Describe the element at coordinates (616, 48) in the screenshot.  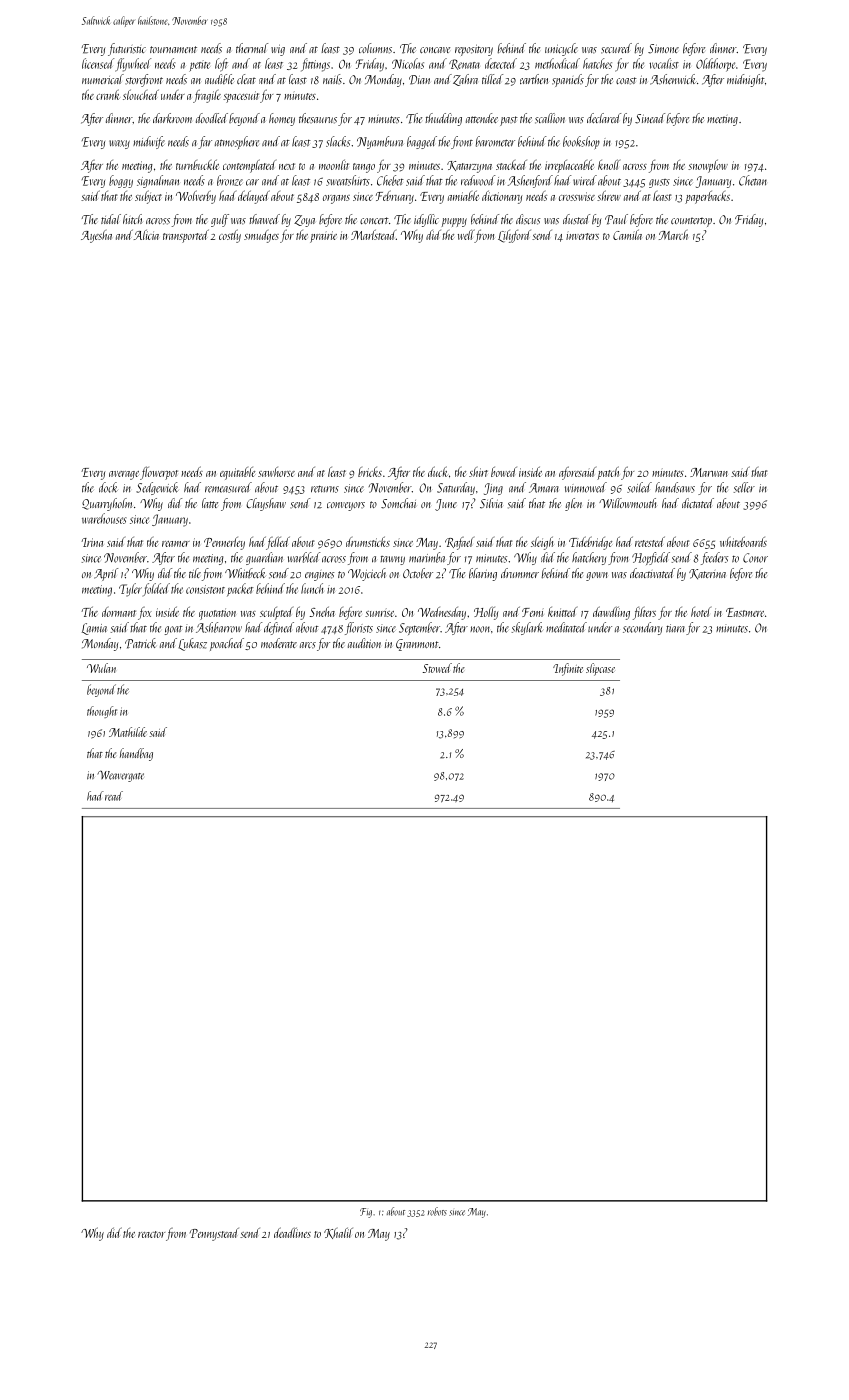
I see `secured` at that location.
